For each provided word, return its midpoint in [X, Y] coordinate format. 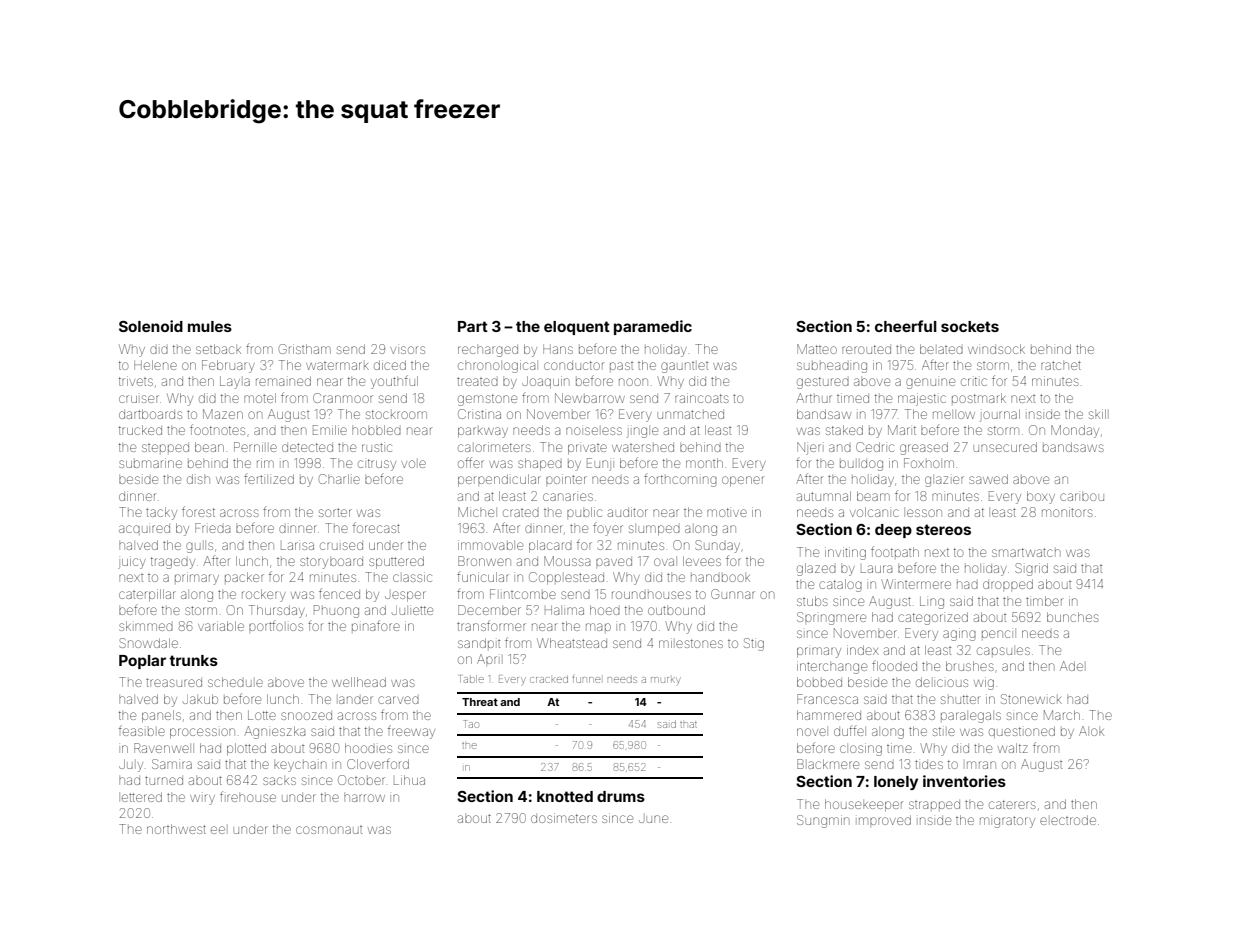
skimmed [146, 626]
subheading [832, 367]
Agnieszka [274, 732]
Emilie [330, 430]
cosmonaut [329, 830]
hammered [829, 715]
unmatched [691, 414]
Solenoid [151, 326]
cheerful [906, 326]
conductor [574, 365]
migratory [1007, 822]
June [653, 819]
